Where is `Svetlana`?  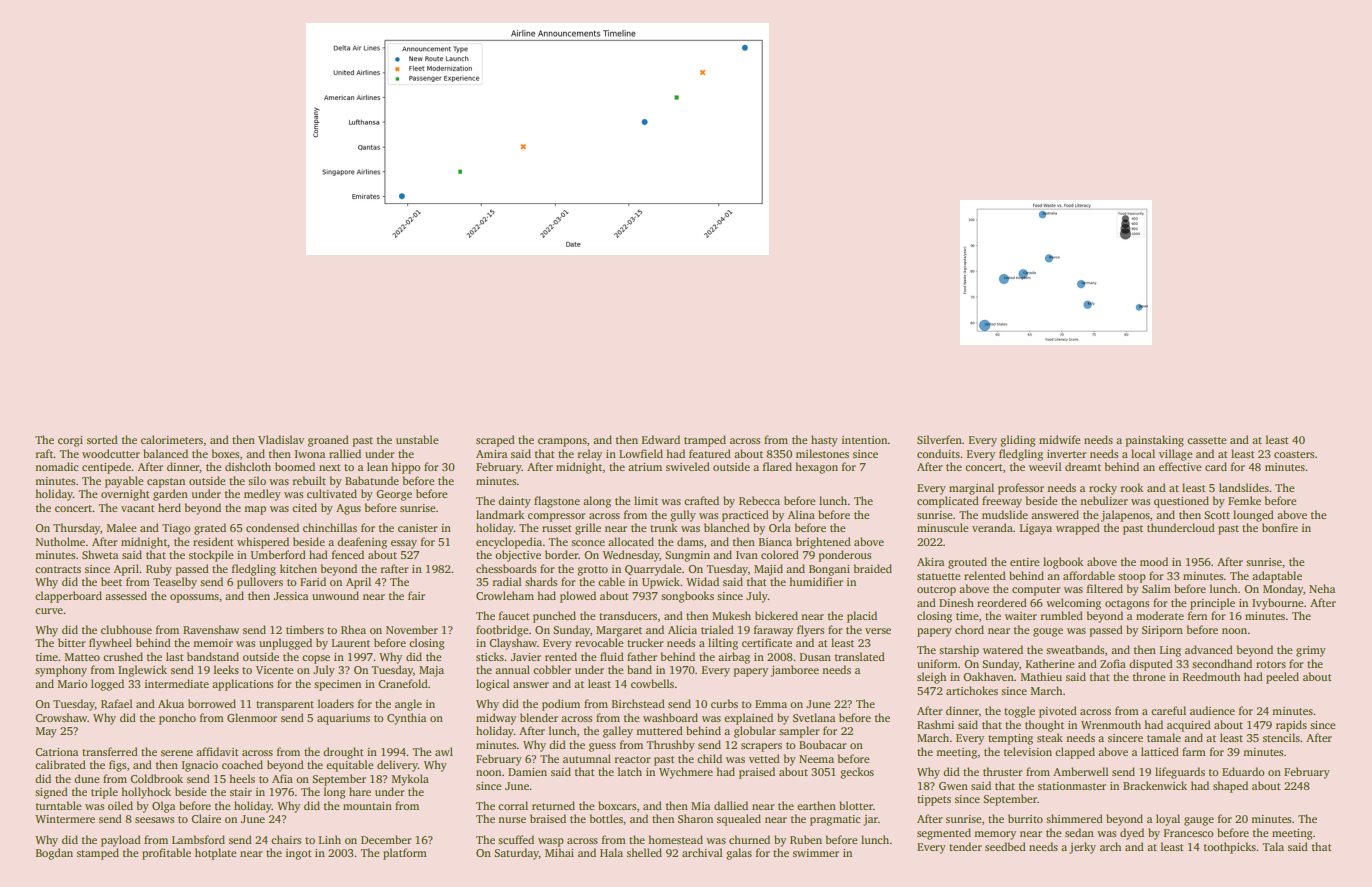 Svetlana is located at coordinates (814, 717).
